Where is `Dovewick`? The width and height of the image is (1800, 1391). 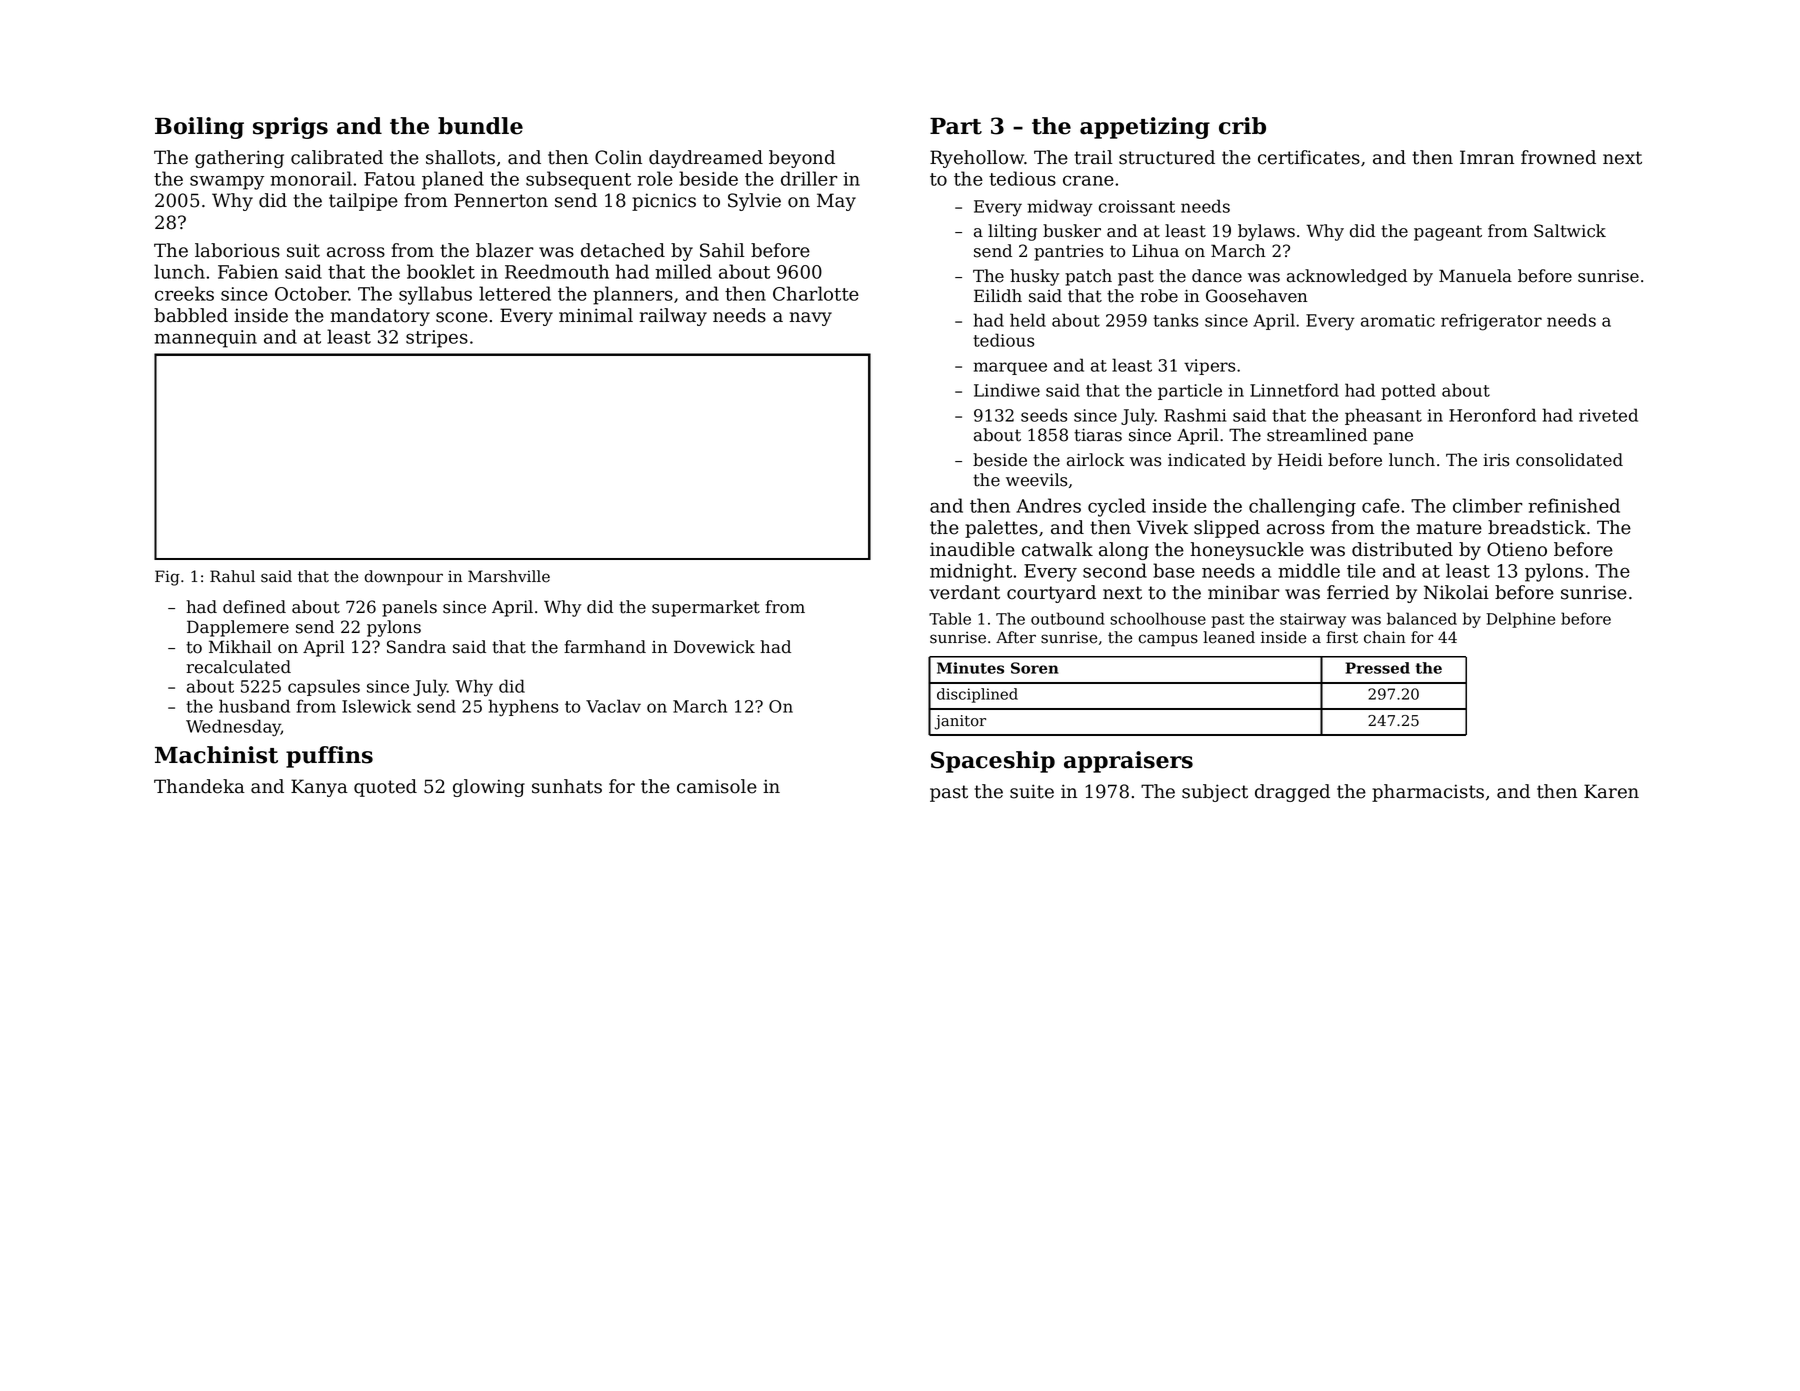
Dovewick is located at coordinates (714, 647).
